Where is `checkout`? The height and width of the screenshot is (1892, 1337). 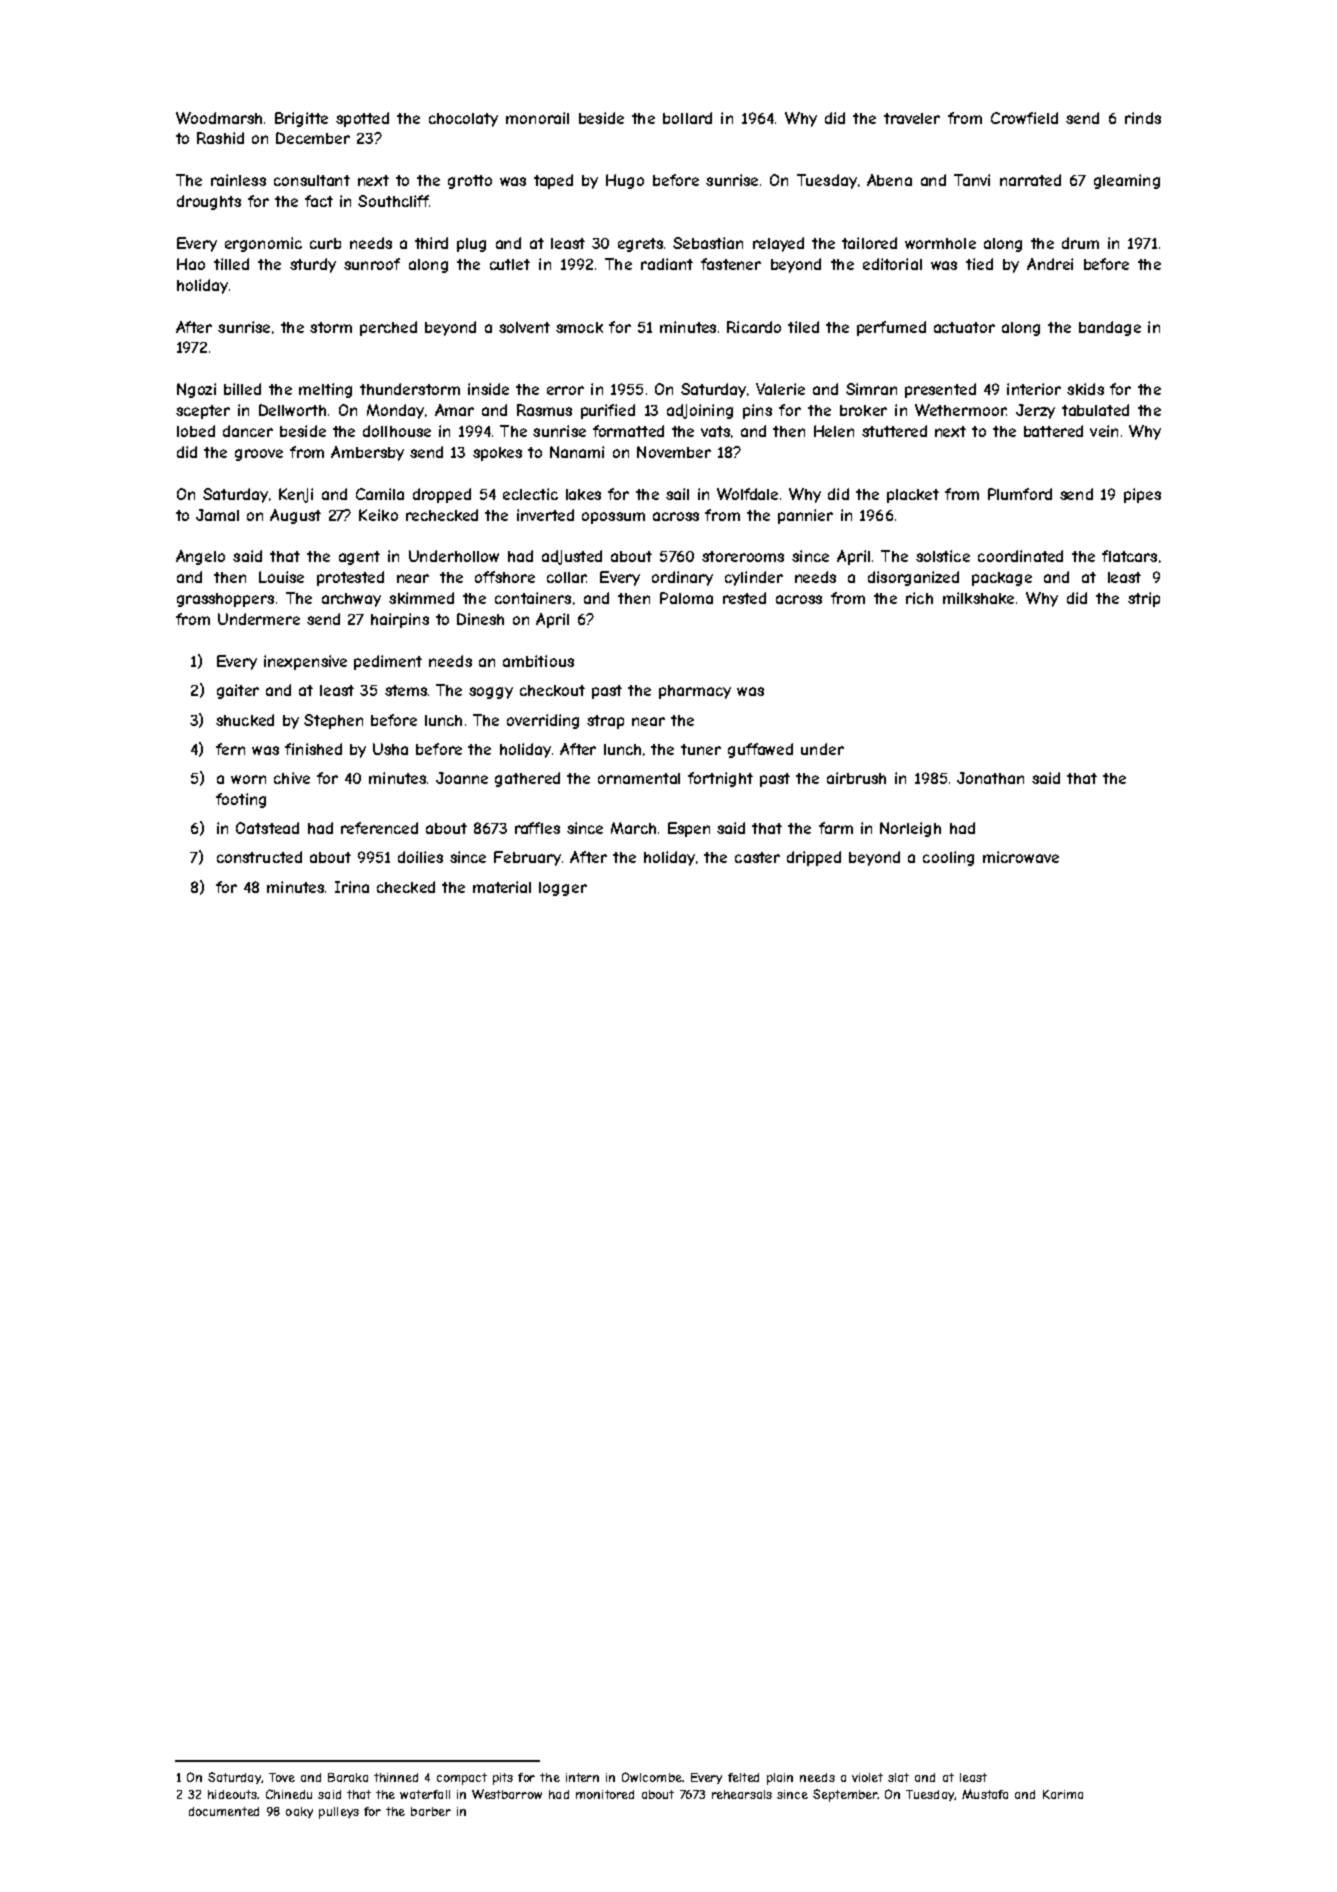 checkout is located at coordinates (552, 690).
